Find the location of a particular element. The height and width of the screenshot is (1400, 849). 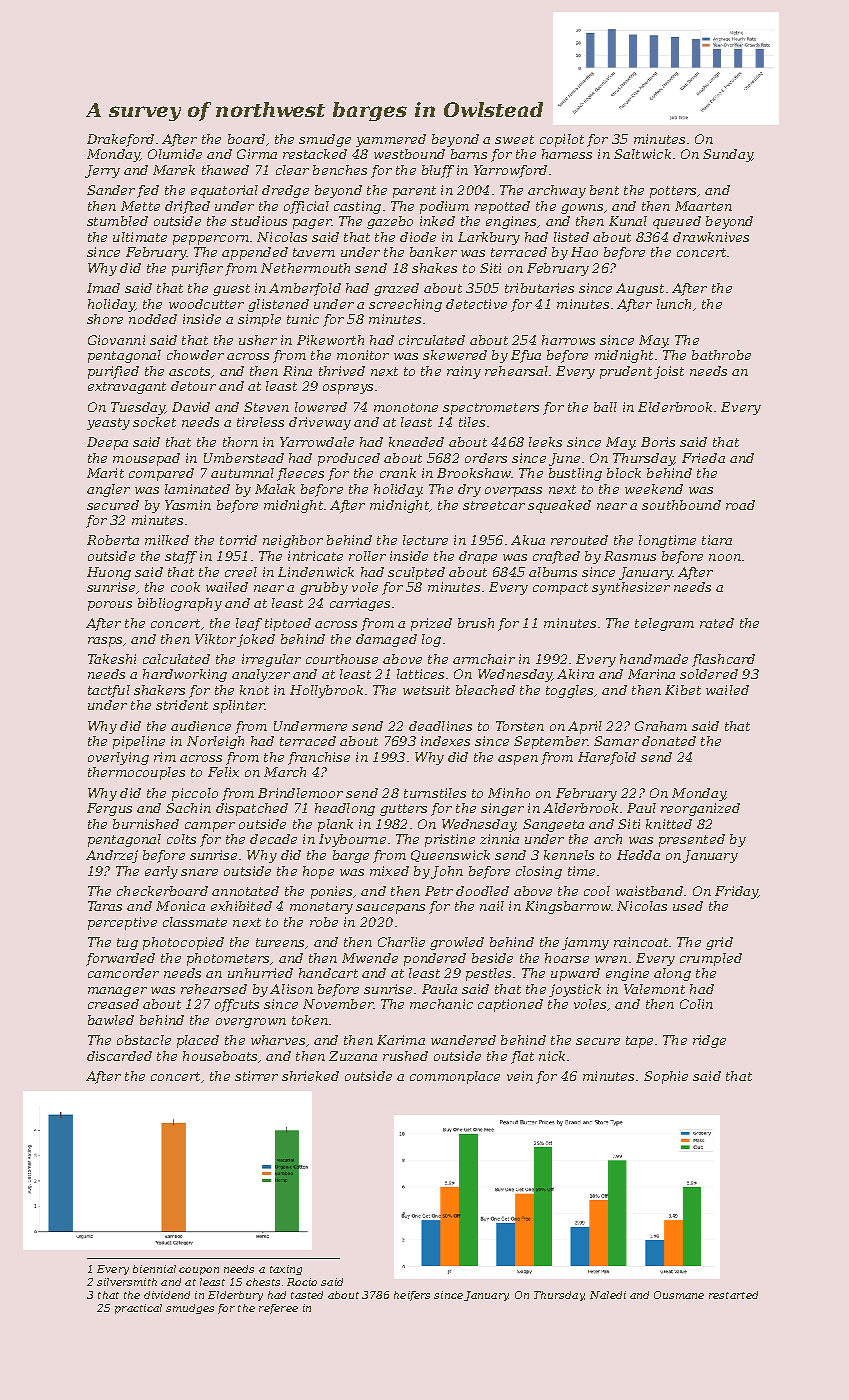

Olumide is located at coordinates (175, 154).
